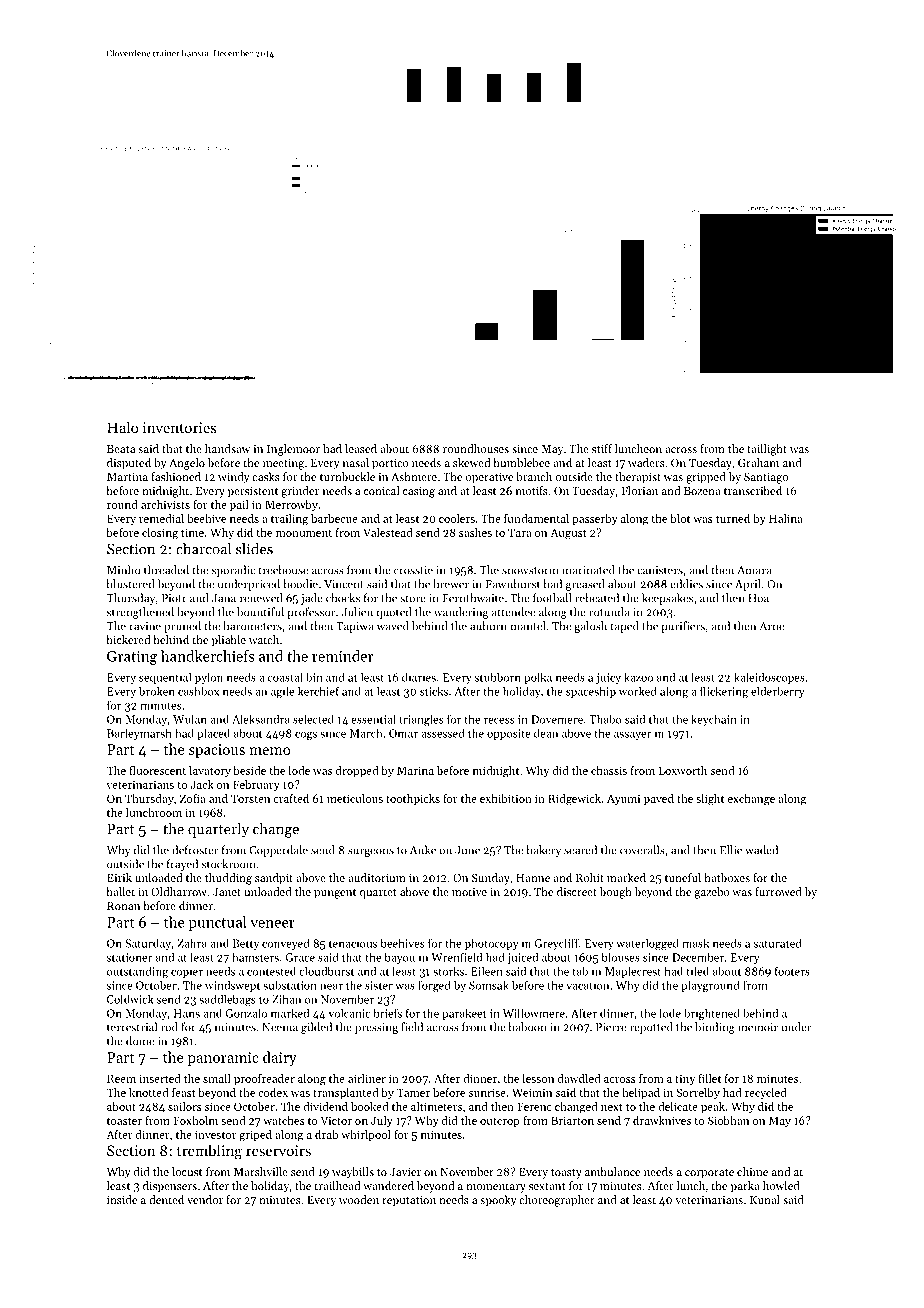 This page has width=924, height=1308. Describe the element at coordinates (766, 1094) in the page. I see `recycled` at that location.
